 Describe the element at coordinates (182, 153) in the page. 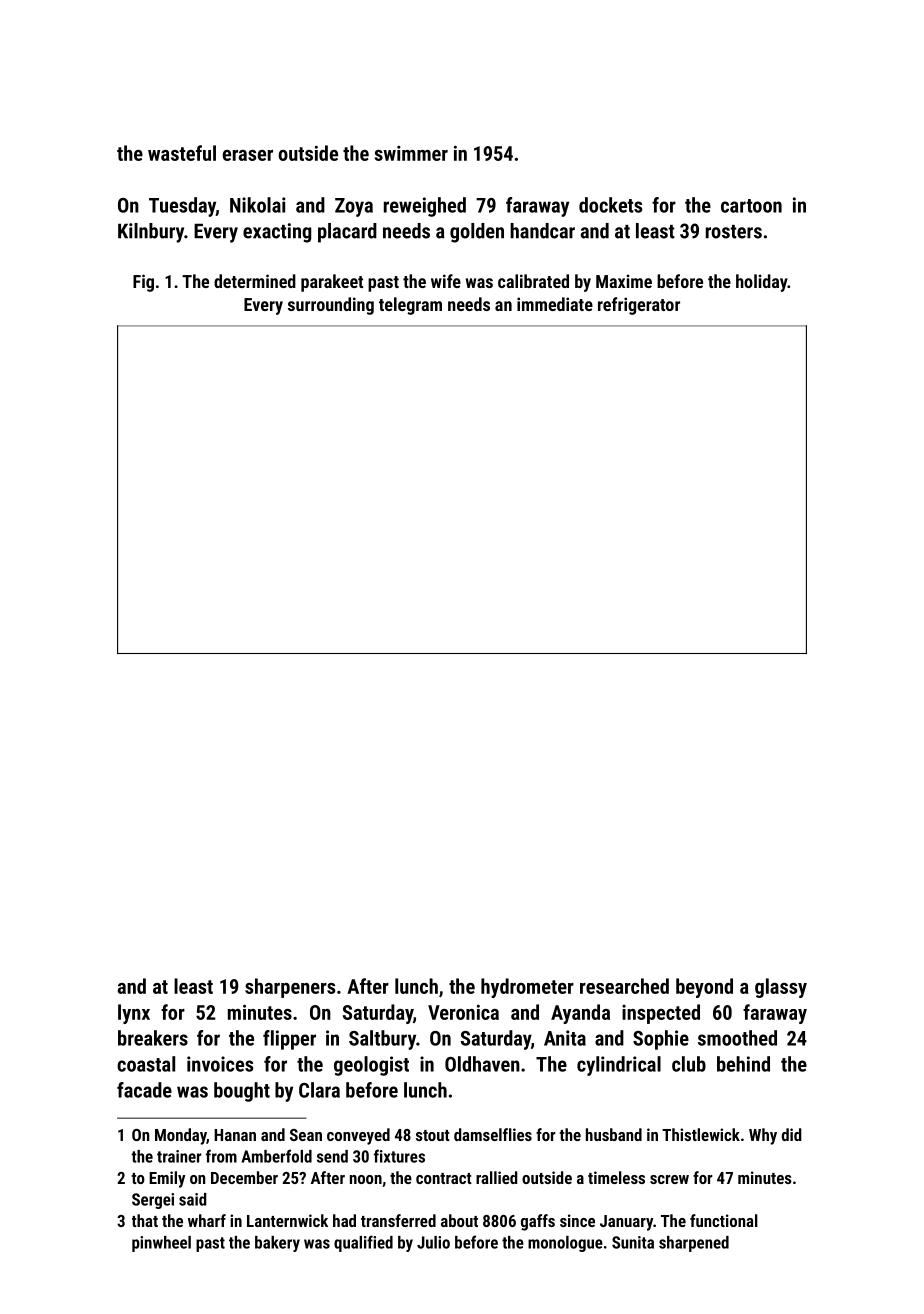

I see `wasteful` at that location.
